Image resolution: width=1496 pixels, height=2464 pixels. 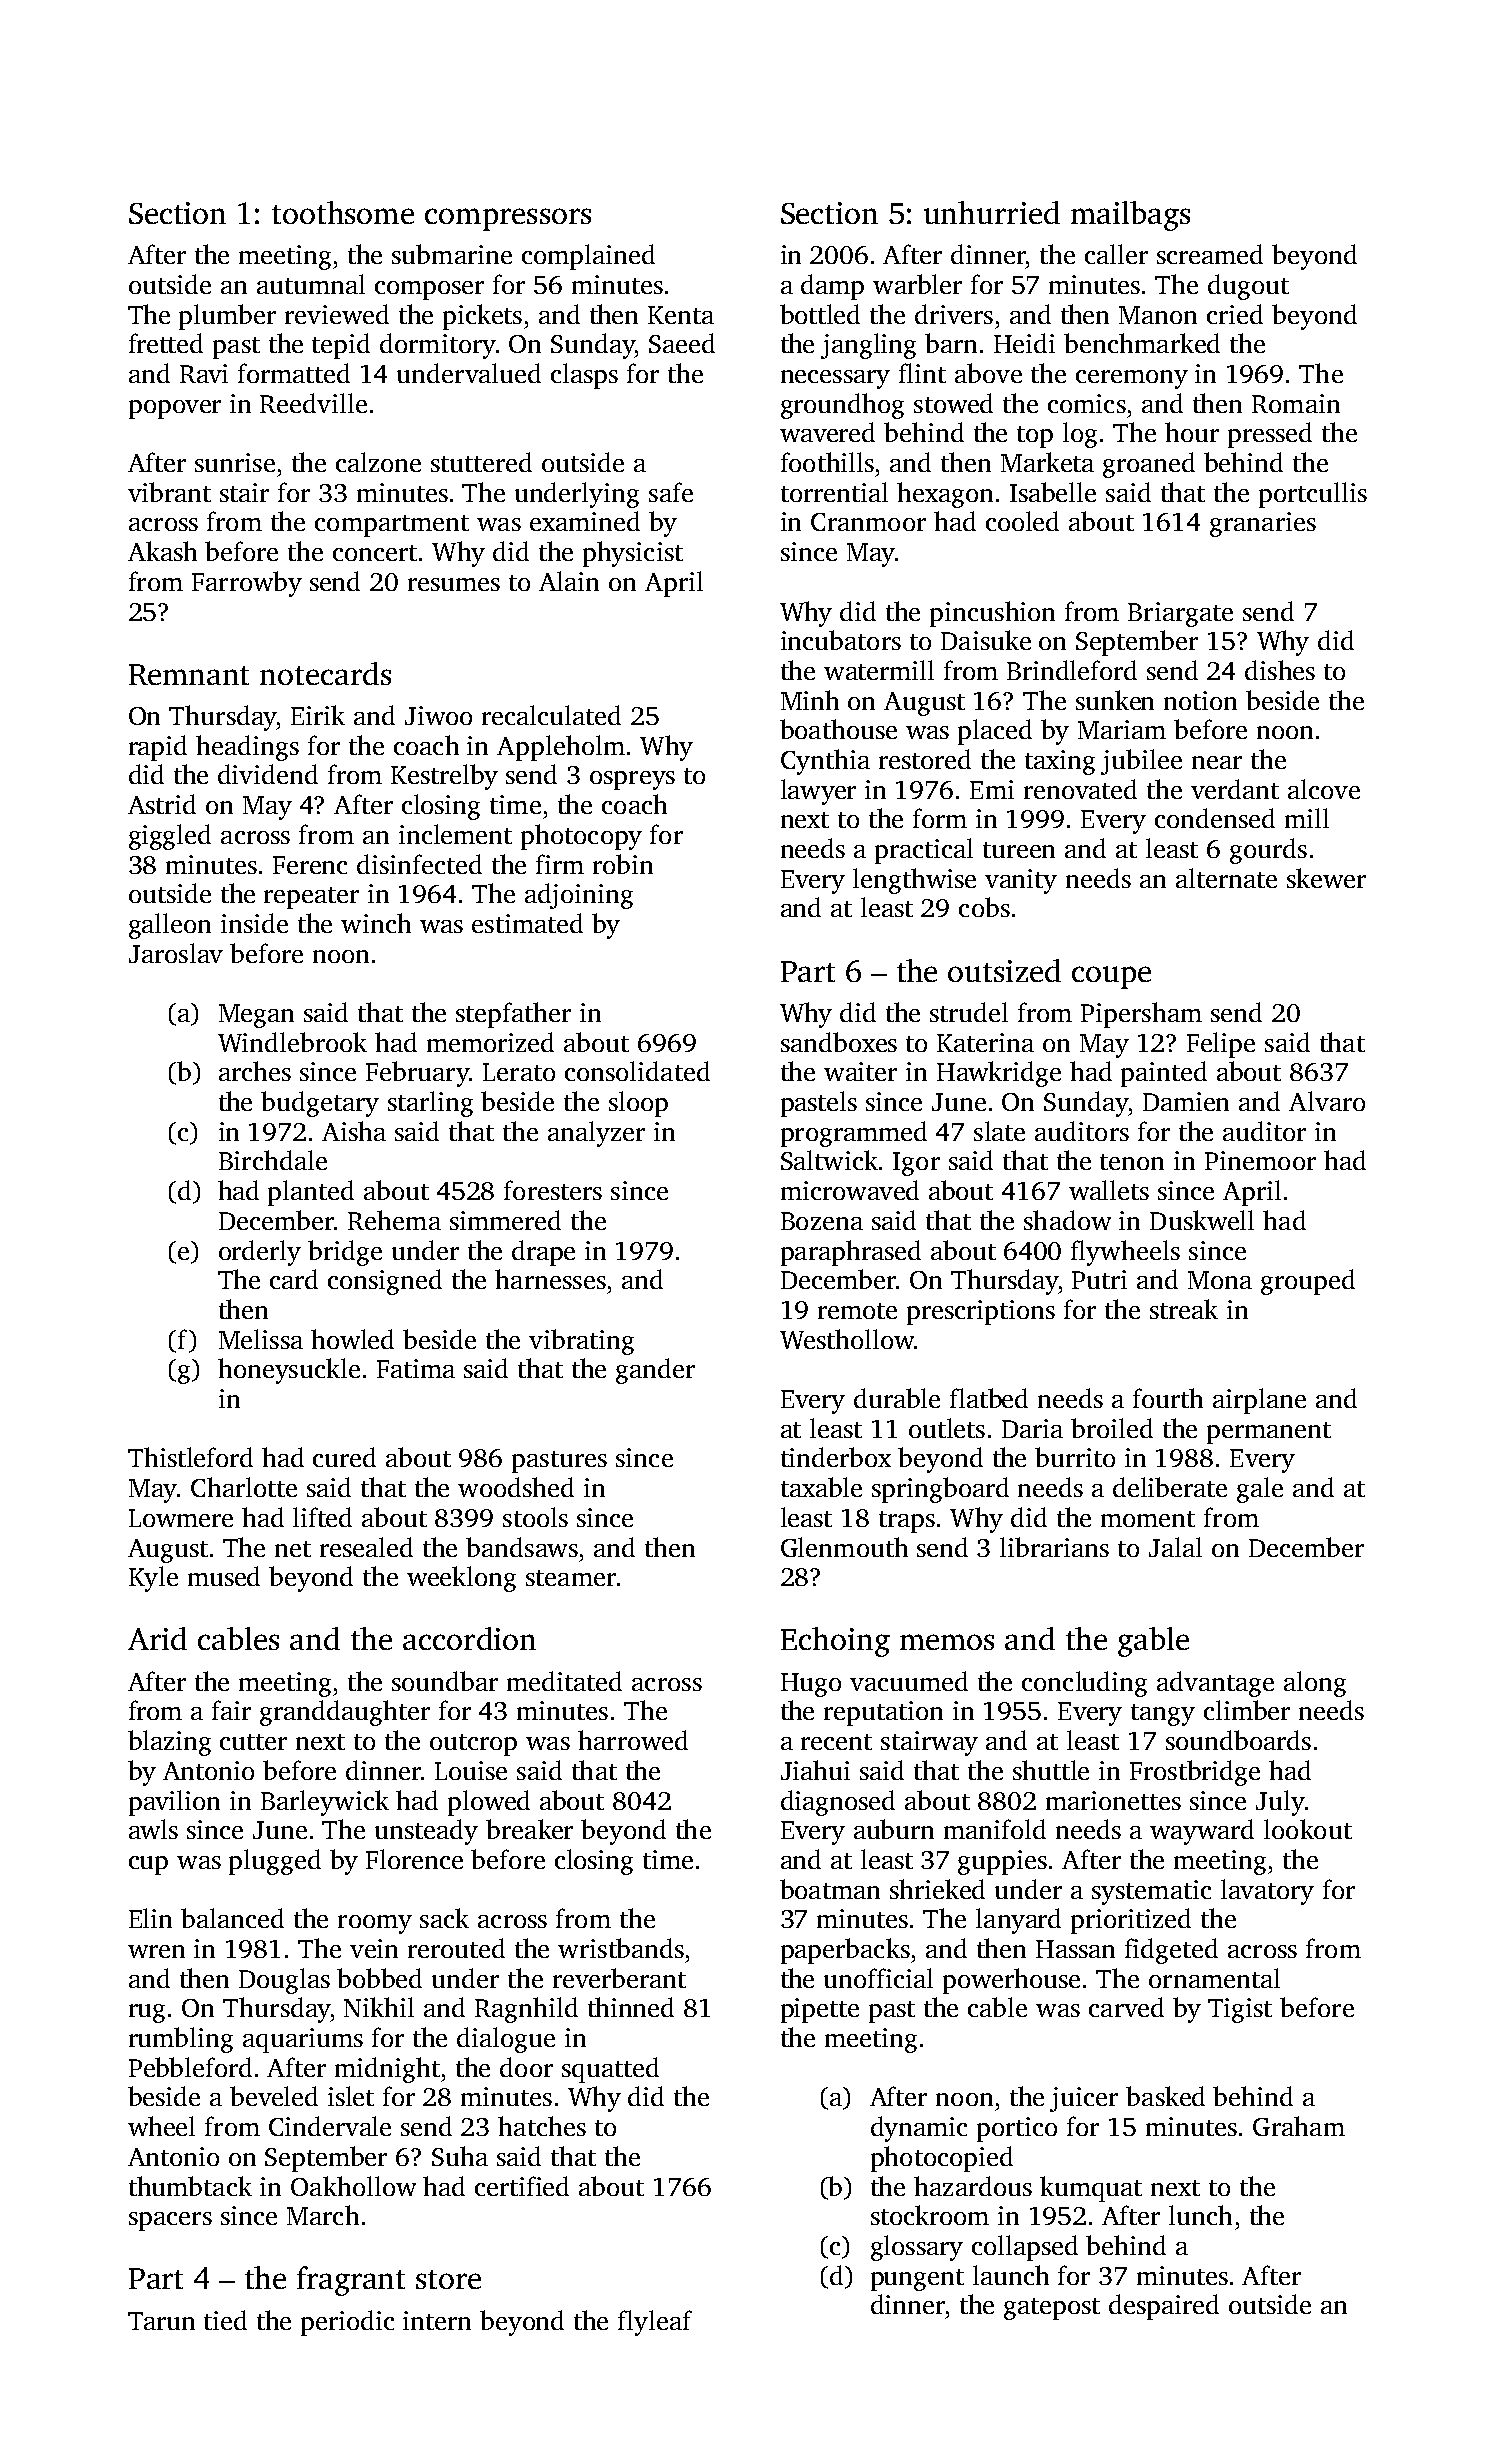 I want to click on flyleaf, so click(x=655, y=2323).
